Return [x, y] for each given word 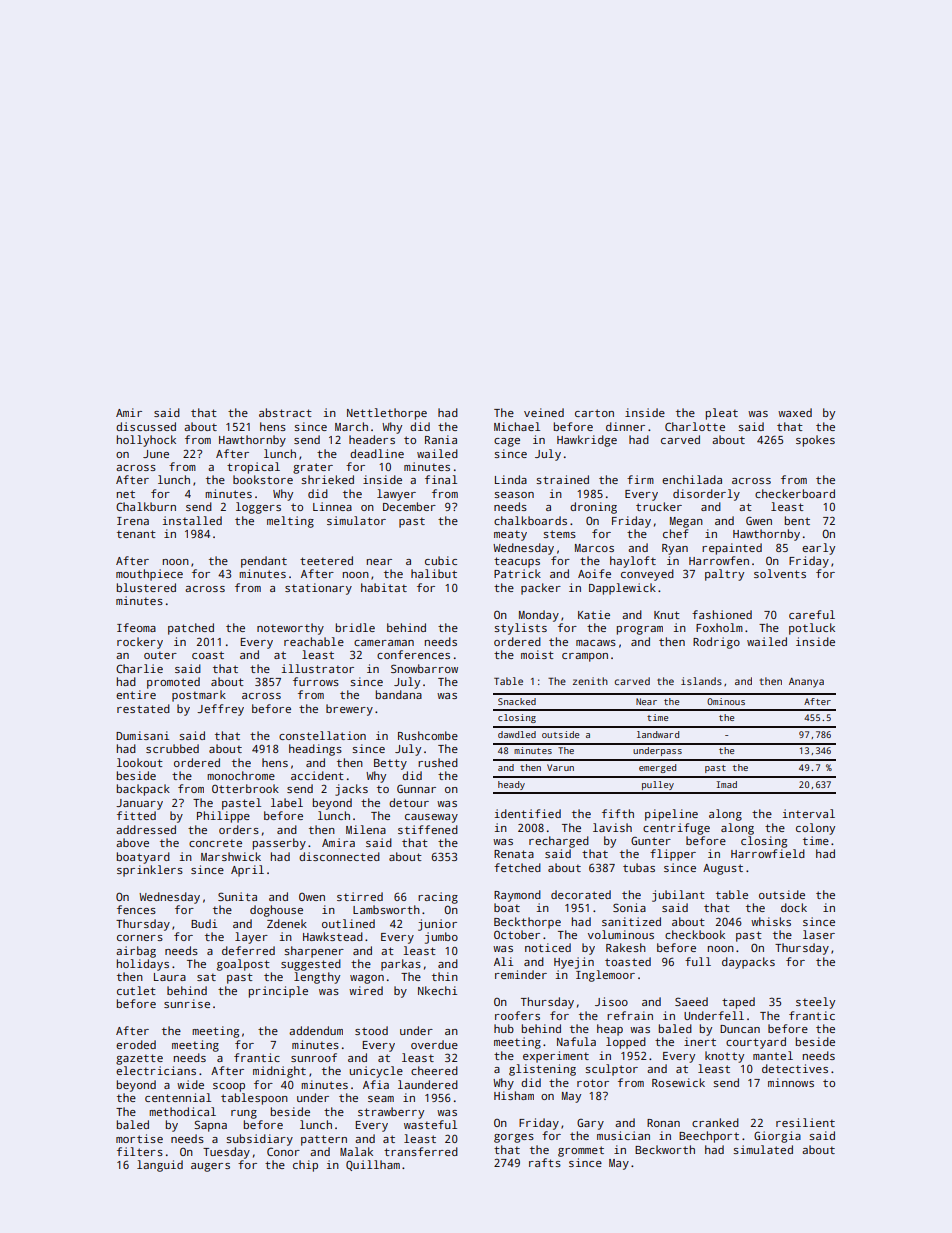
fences [136, 909]
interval [809, 813]
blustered [146, 587]
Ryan [675, 549]
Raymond [517, 896]
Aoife [594, 573]
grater [313, 468]
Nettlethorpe [387, 414]
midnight [279, 1072]
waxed [795, 412]
